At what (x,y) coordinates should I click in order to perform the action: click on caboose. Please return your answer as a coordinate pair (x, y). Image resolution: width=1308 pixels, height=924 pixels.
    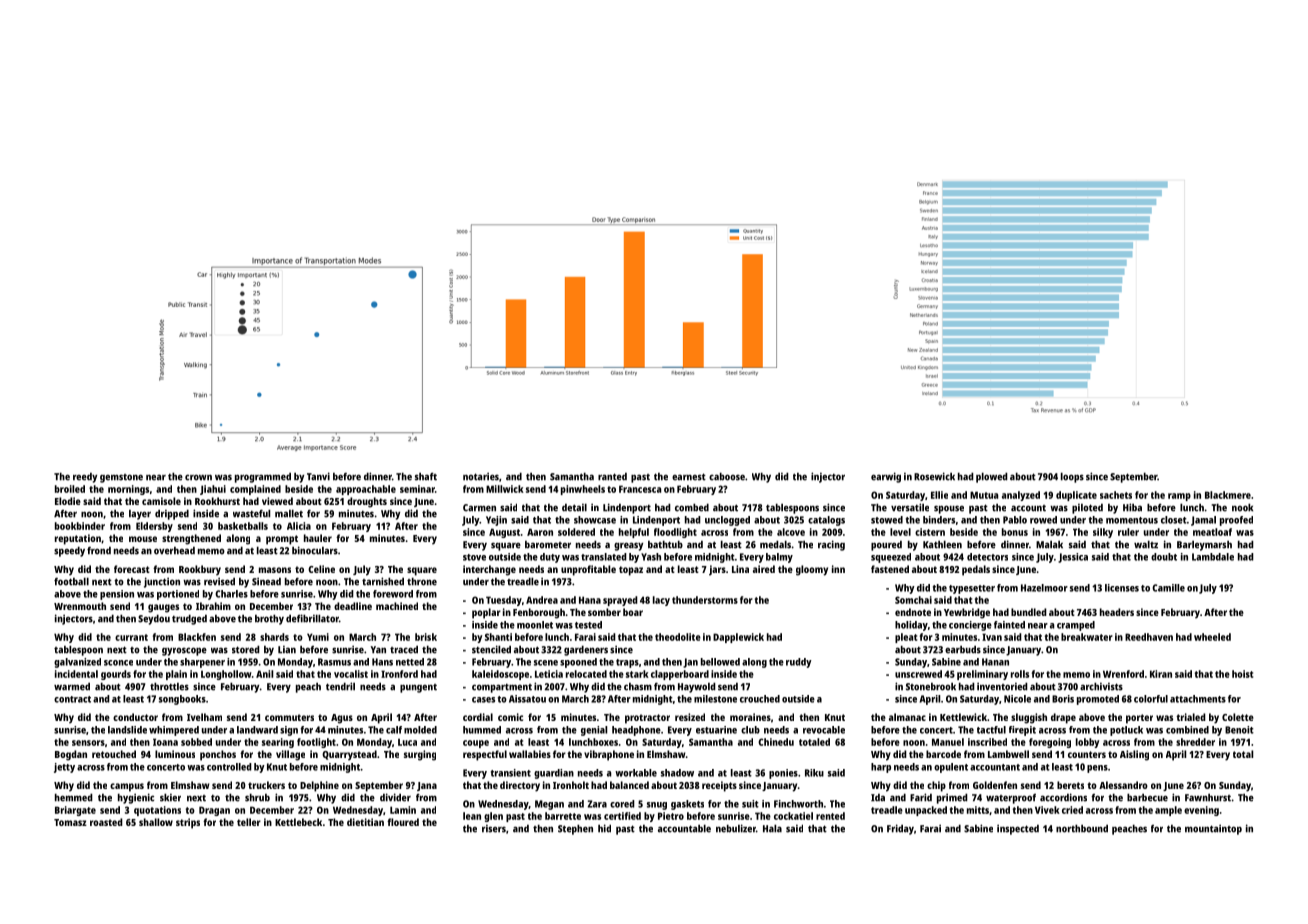
    Looking at the image, I should click on (727, 476).
